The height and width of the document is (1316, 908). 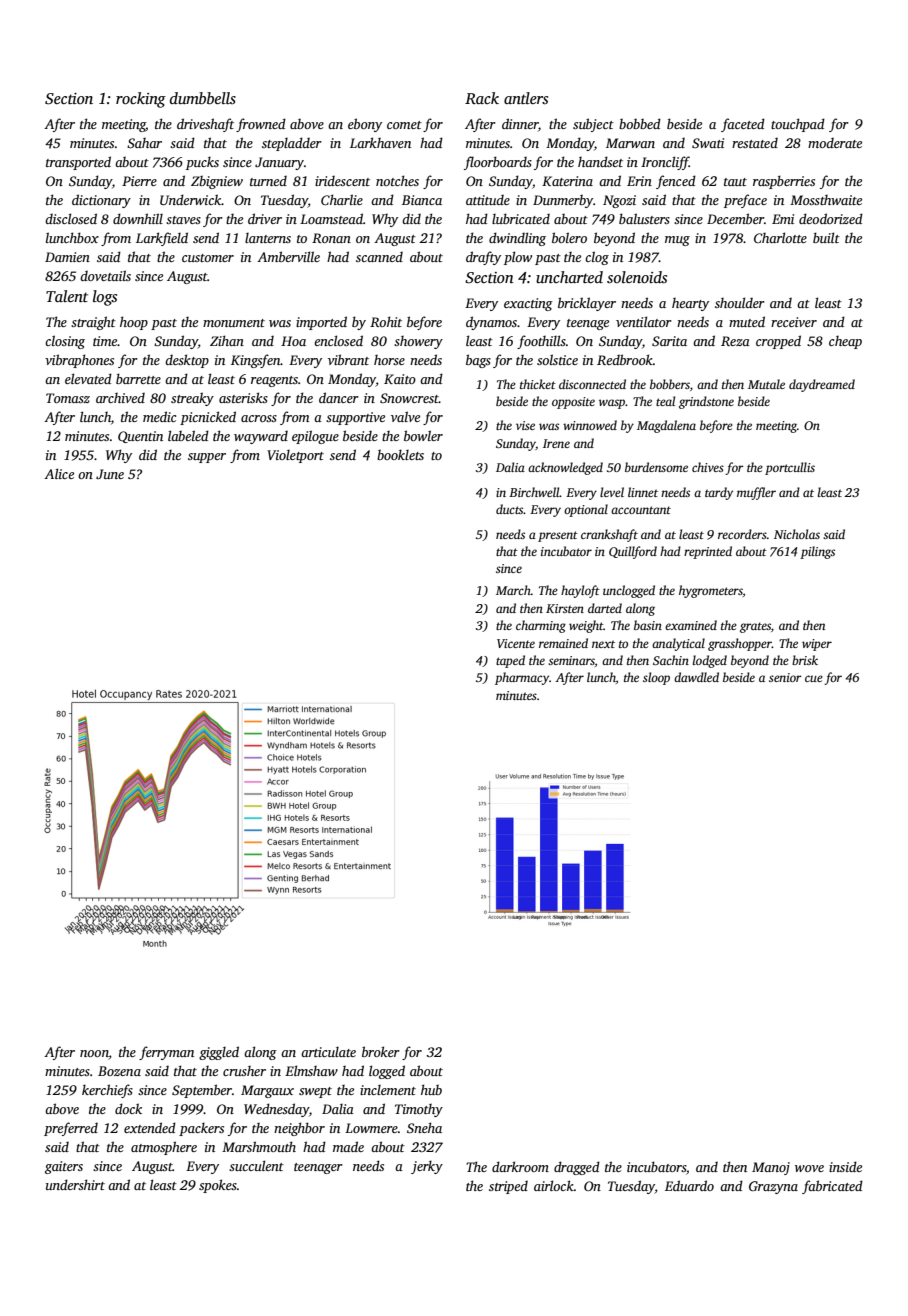 What do you see at coordinates (656, 678) in the document?
I see `sloop` at bounding box center [656, 678].
